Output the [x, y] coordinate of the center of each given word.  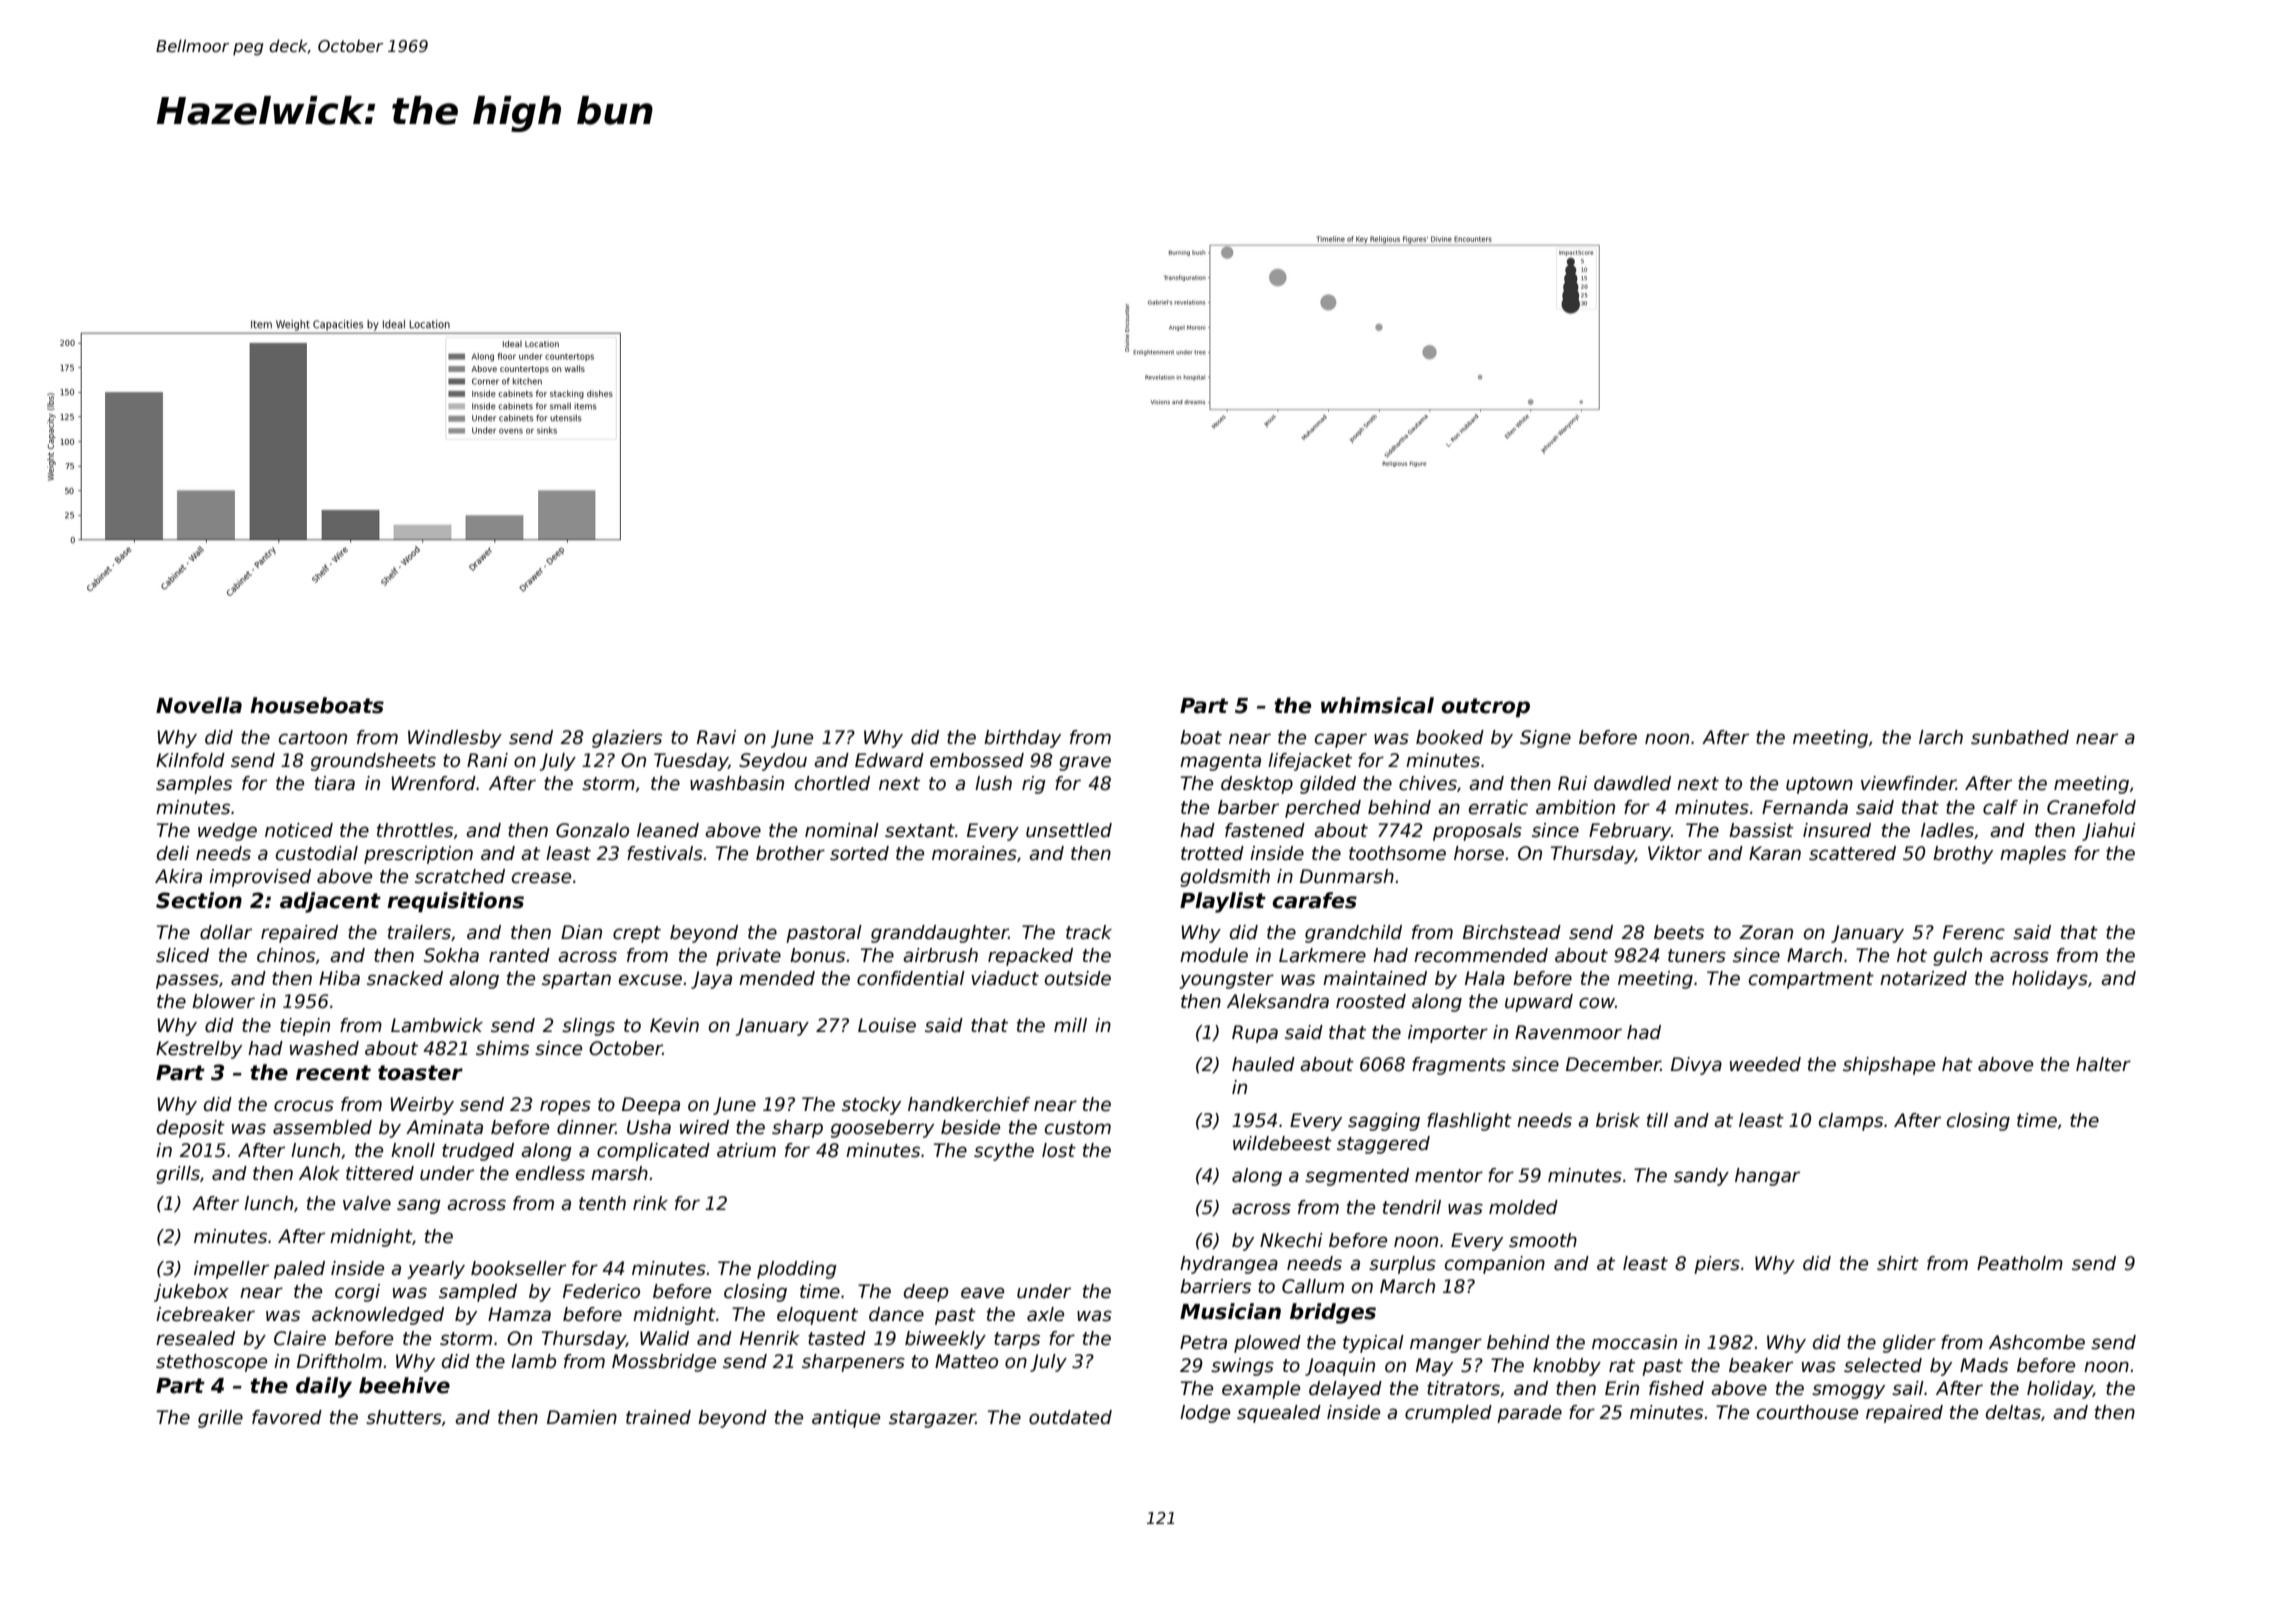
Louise [887, 1025]
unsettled [1069, 830]
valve [367, 1203]
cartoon [313, 738]
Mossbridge [664, 1363]
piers [1717, 1265]
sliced [182, 955]
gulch [1957, 957]
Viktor [1675, 853]
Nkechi [1291, 1240]
